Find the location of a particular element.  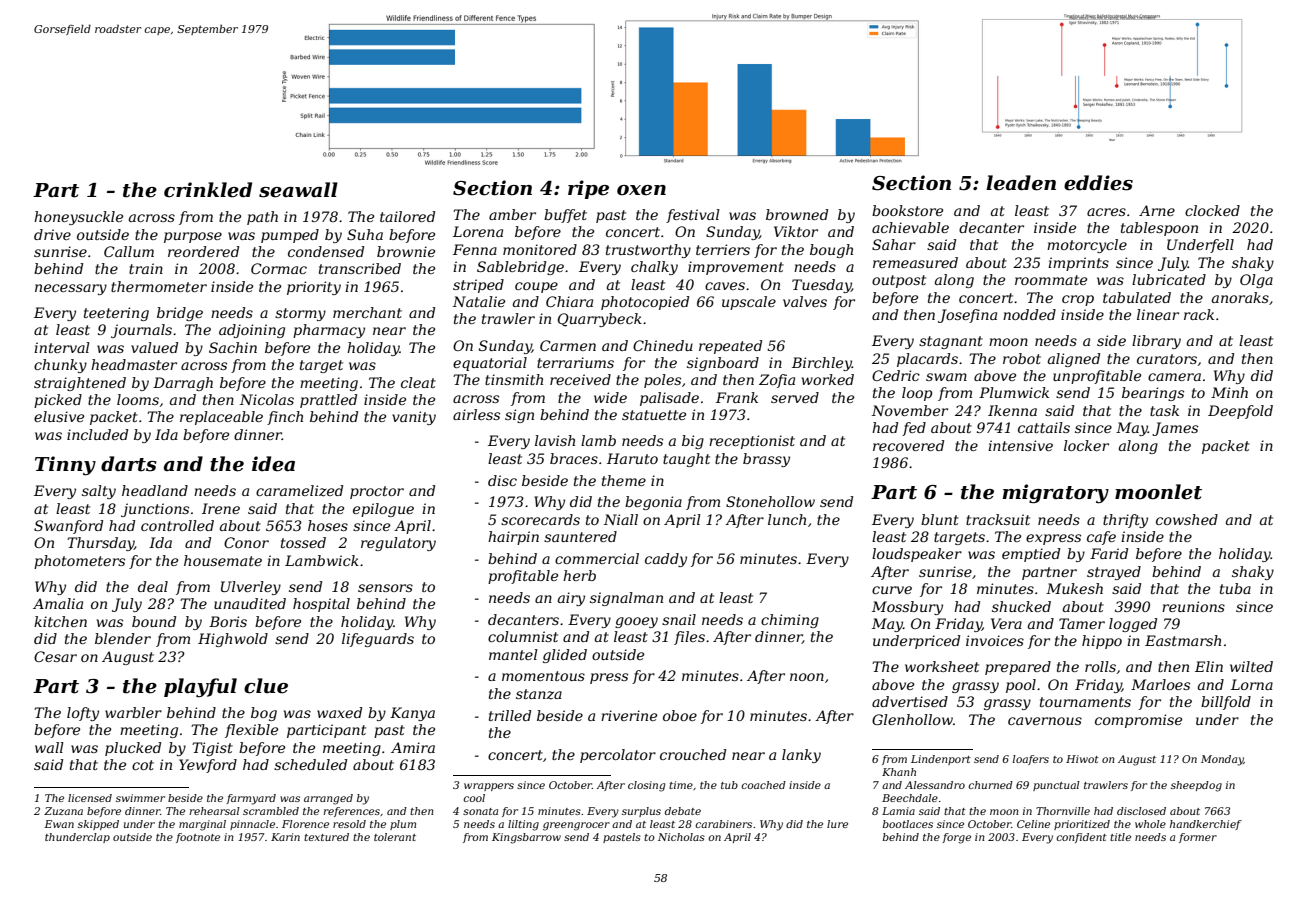

crinkled is located at coordinates (208, 190).
